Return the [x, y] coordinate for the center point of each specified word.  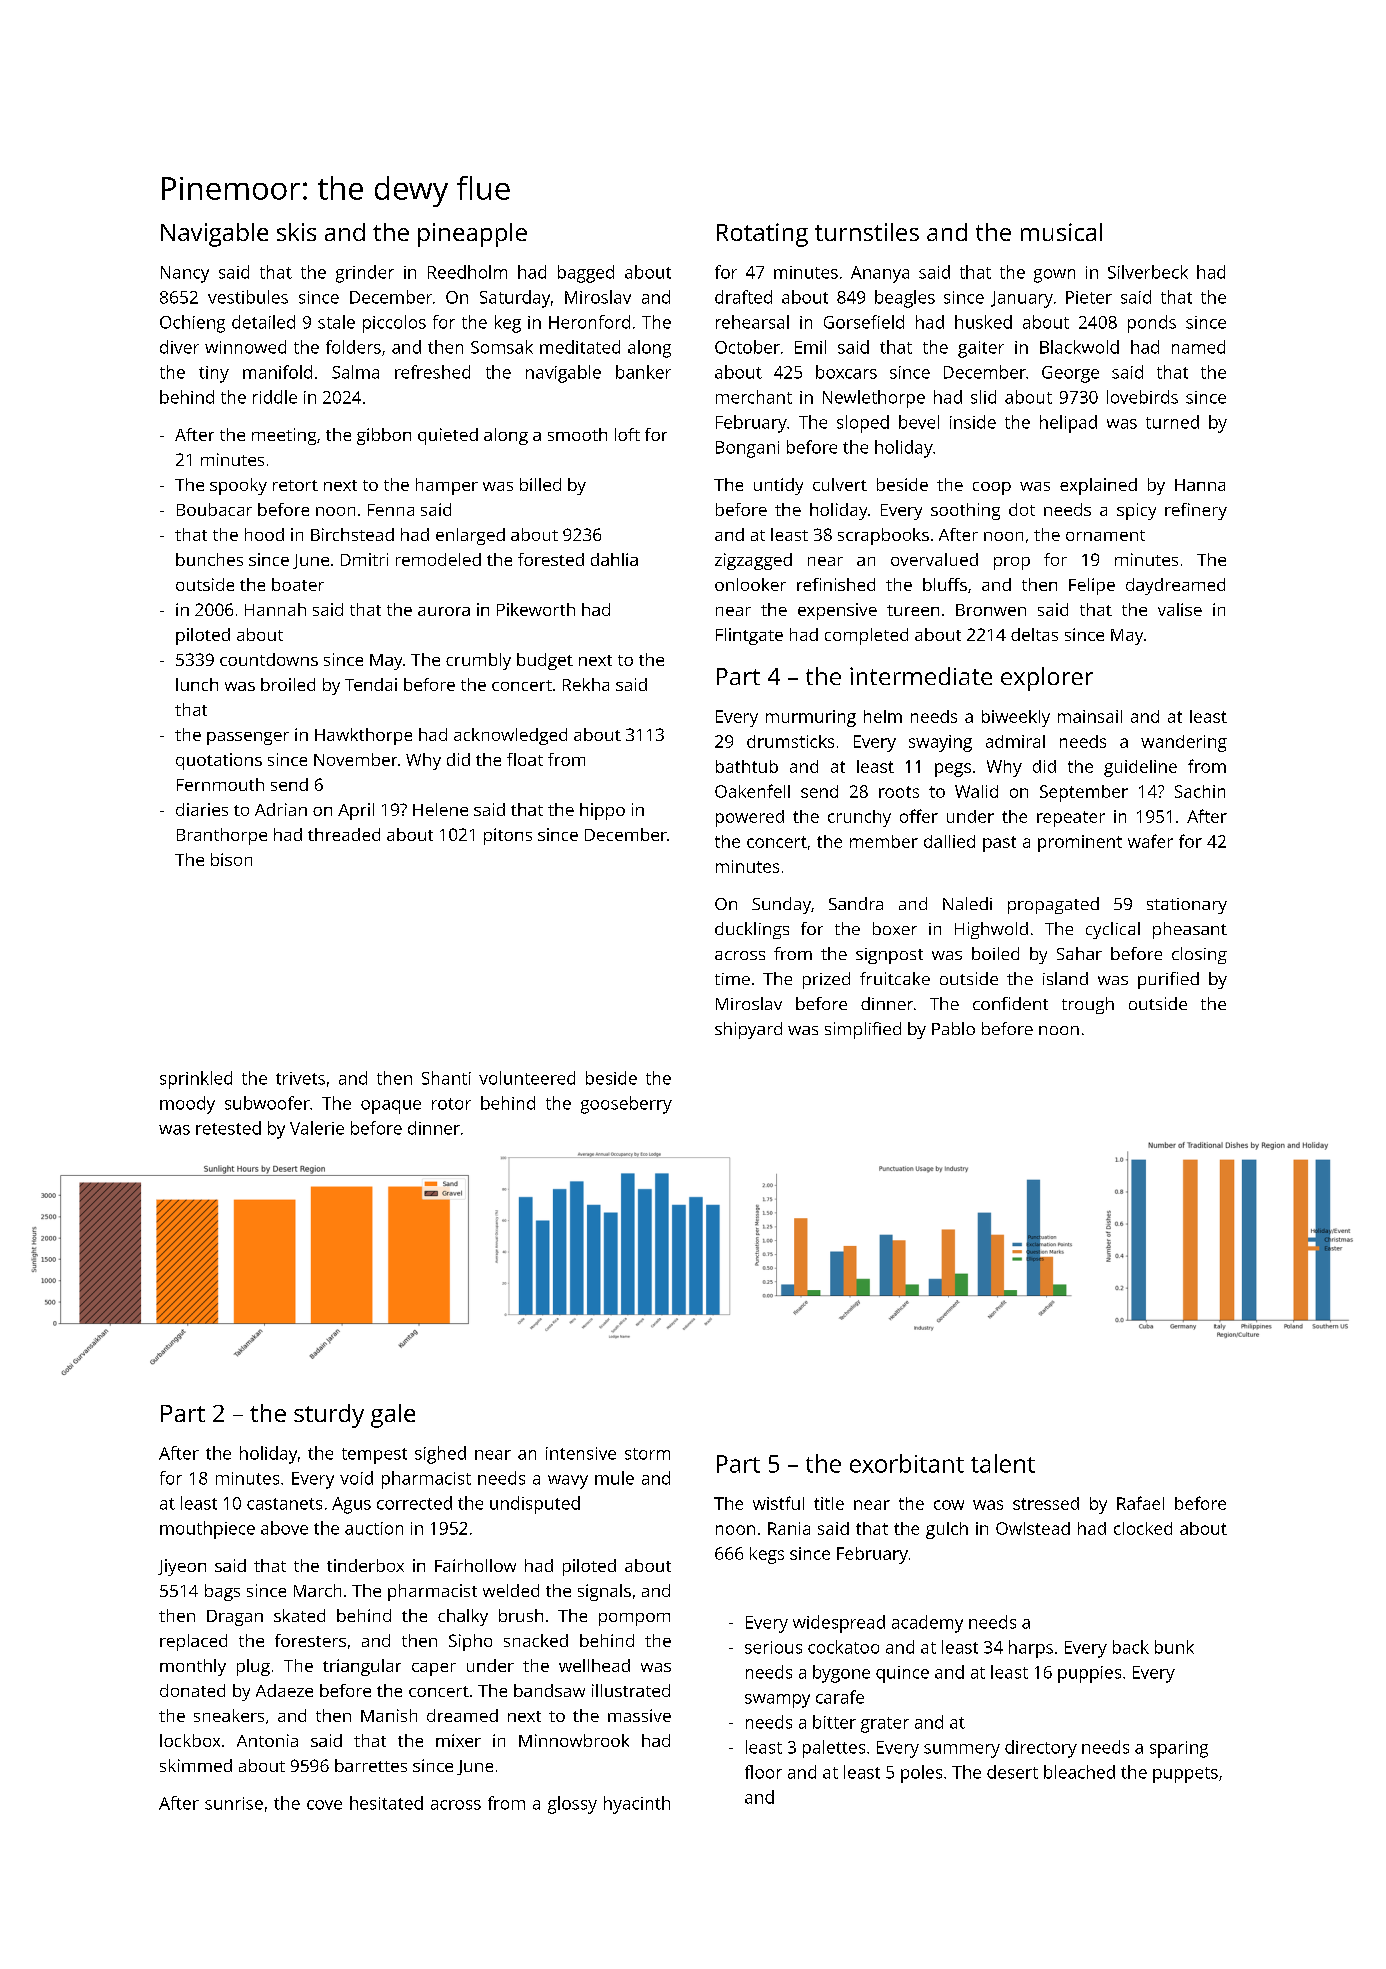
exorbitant [907, 1463]
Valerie [317, 1128]
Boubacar [214, 509]
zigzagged [753, 561]
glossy [572, 1805]
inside [973, 422]
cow [949, 1505]
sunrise [234, 1803]
